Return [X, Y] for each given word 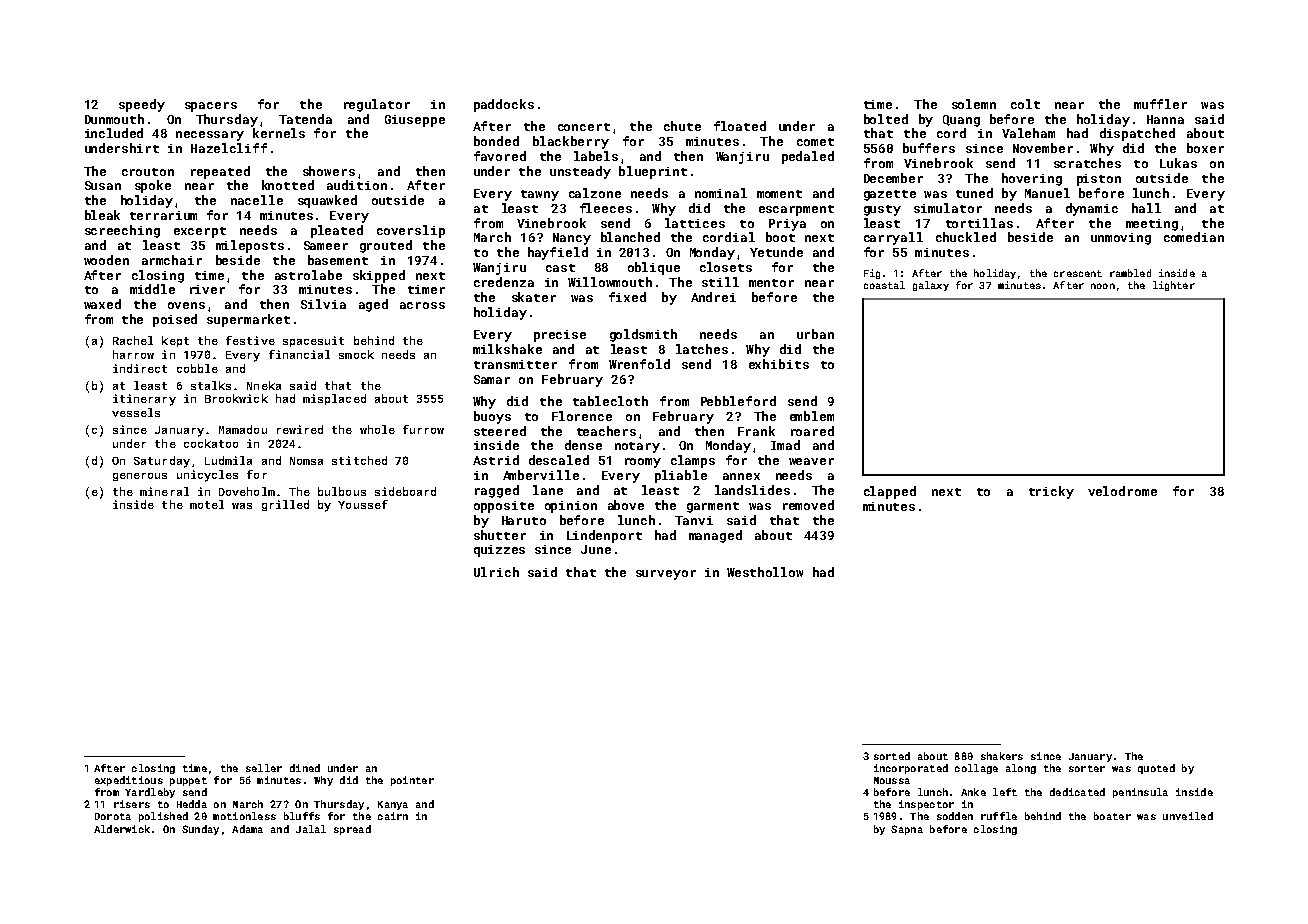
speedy [142, 105]
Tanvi [694, 520]
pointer [412, 781]
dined [305, 768]
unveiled [1188, 816]
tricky [1051, 492]
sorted [892, 756]
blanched [630, 237]
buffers [929, 148]
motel [207, 504]
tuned [974, 193]
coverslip [411, 231]
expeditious [129, 781]
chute [682, 126]
